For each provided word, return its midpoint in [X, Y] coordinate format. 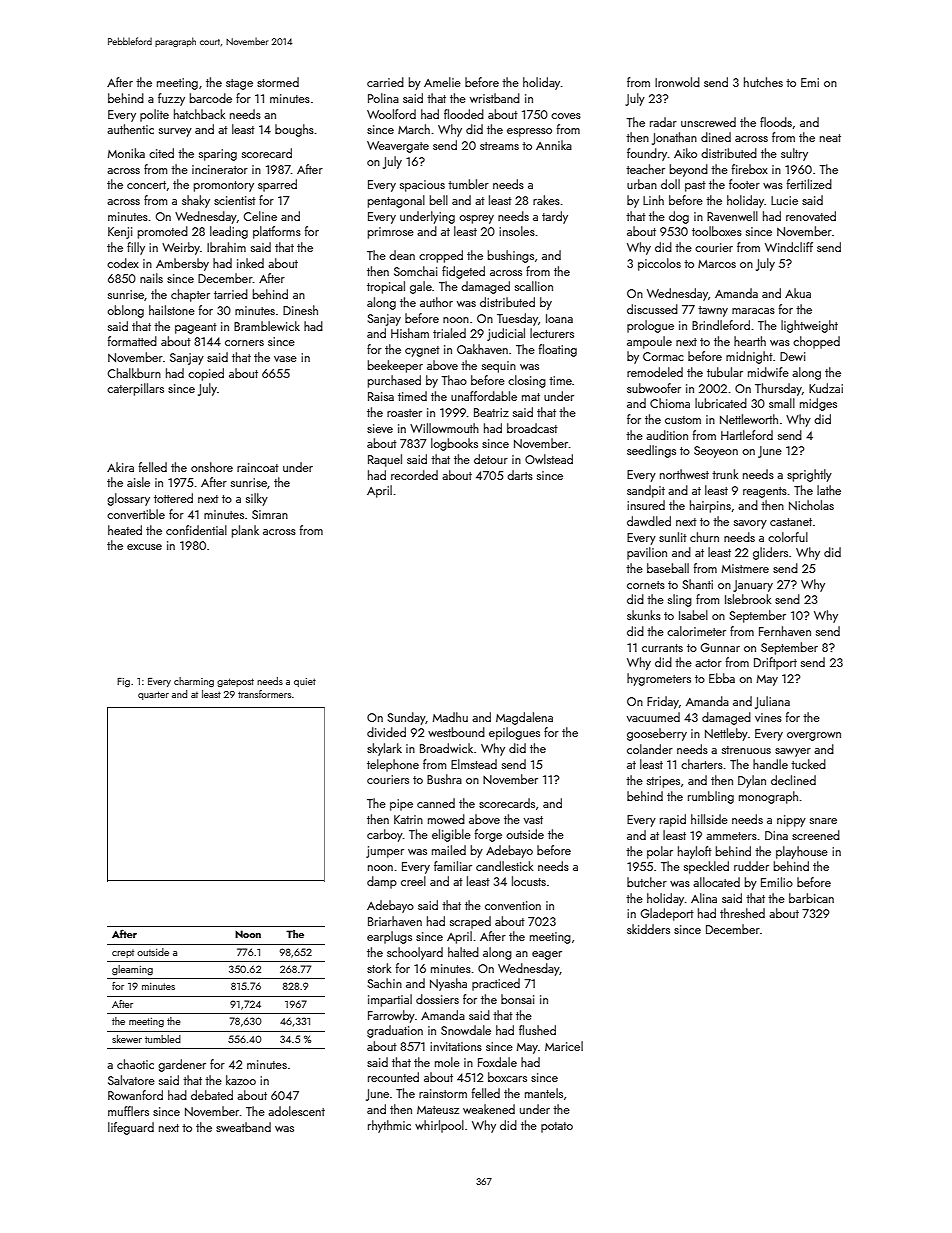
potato [557, 1127]
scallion [534, 286]
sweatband [243, 1127]
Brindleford [721, 325]
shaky [196, 201]
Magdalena [524, 718]
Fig [123, 682]
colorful [788, 537]
